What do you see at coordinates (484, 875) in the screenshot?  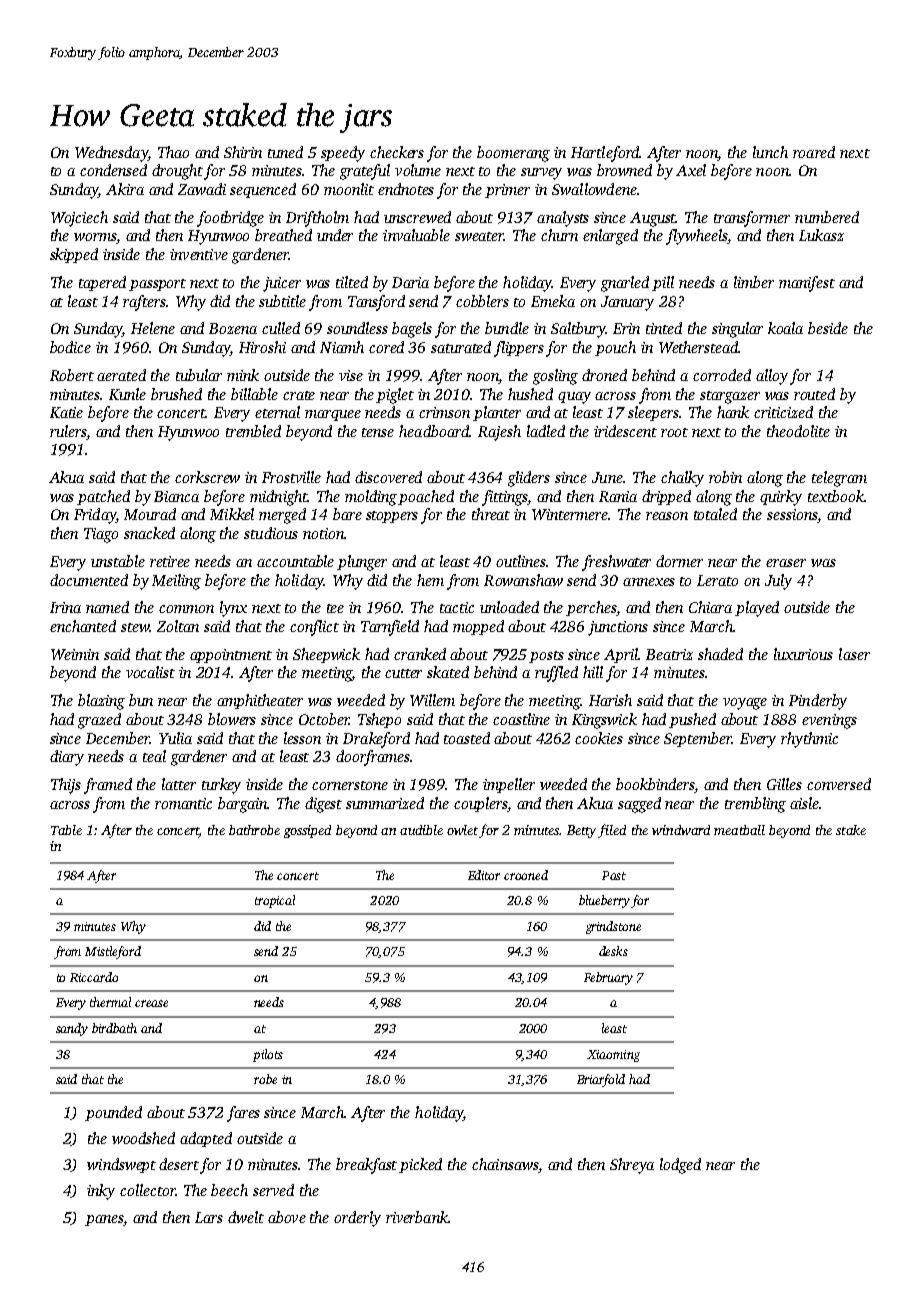 I see `Editor` at bounding box center [484, 875].
